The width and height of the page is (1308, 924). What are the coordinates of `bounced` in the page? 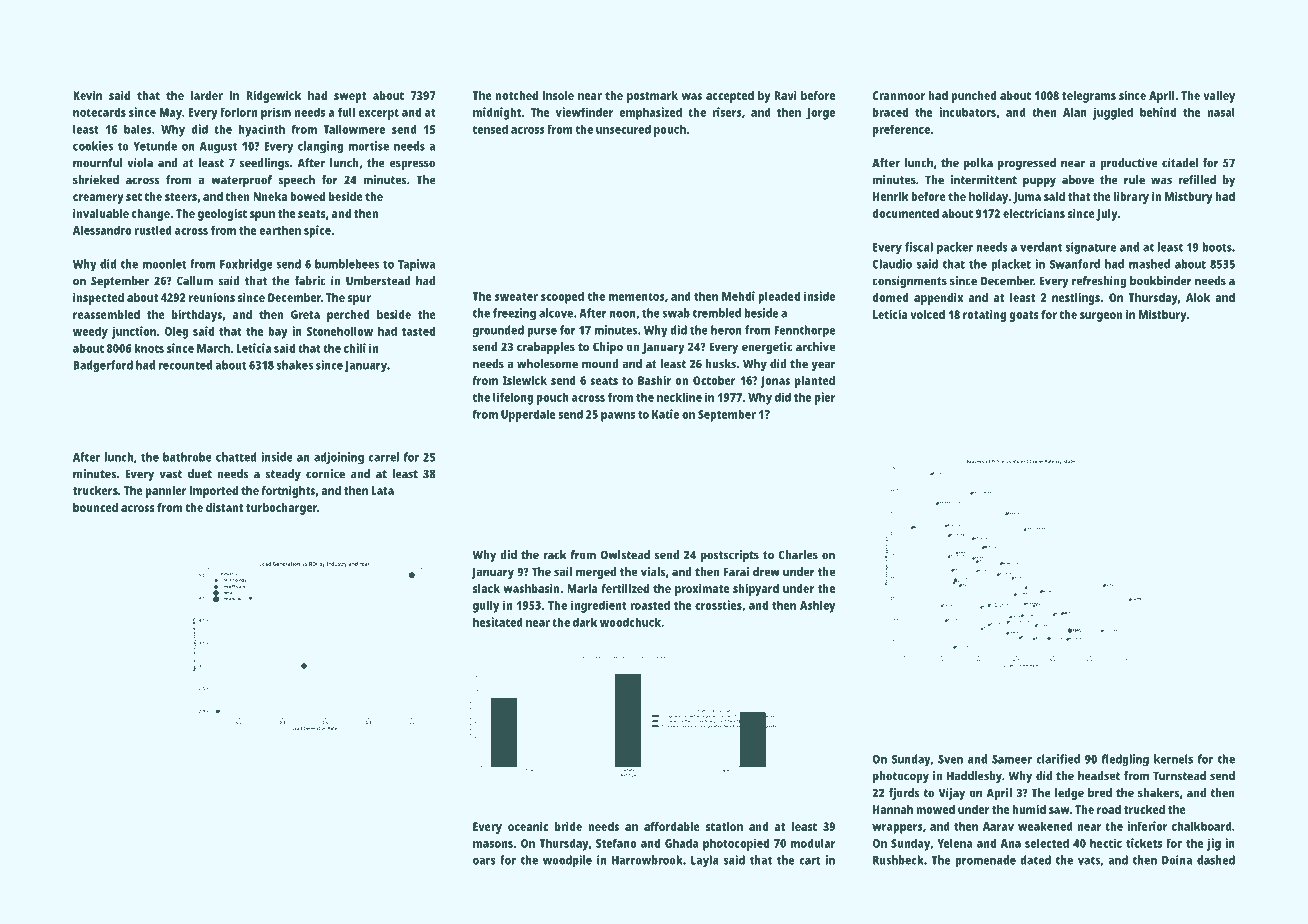 It's located at (95, 507).
